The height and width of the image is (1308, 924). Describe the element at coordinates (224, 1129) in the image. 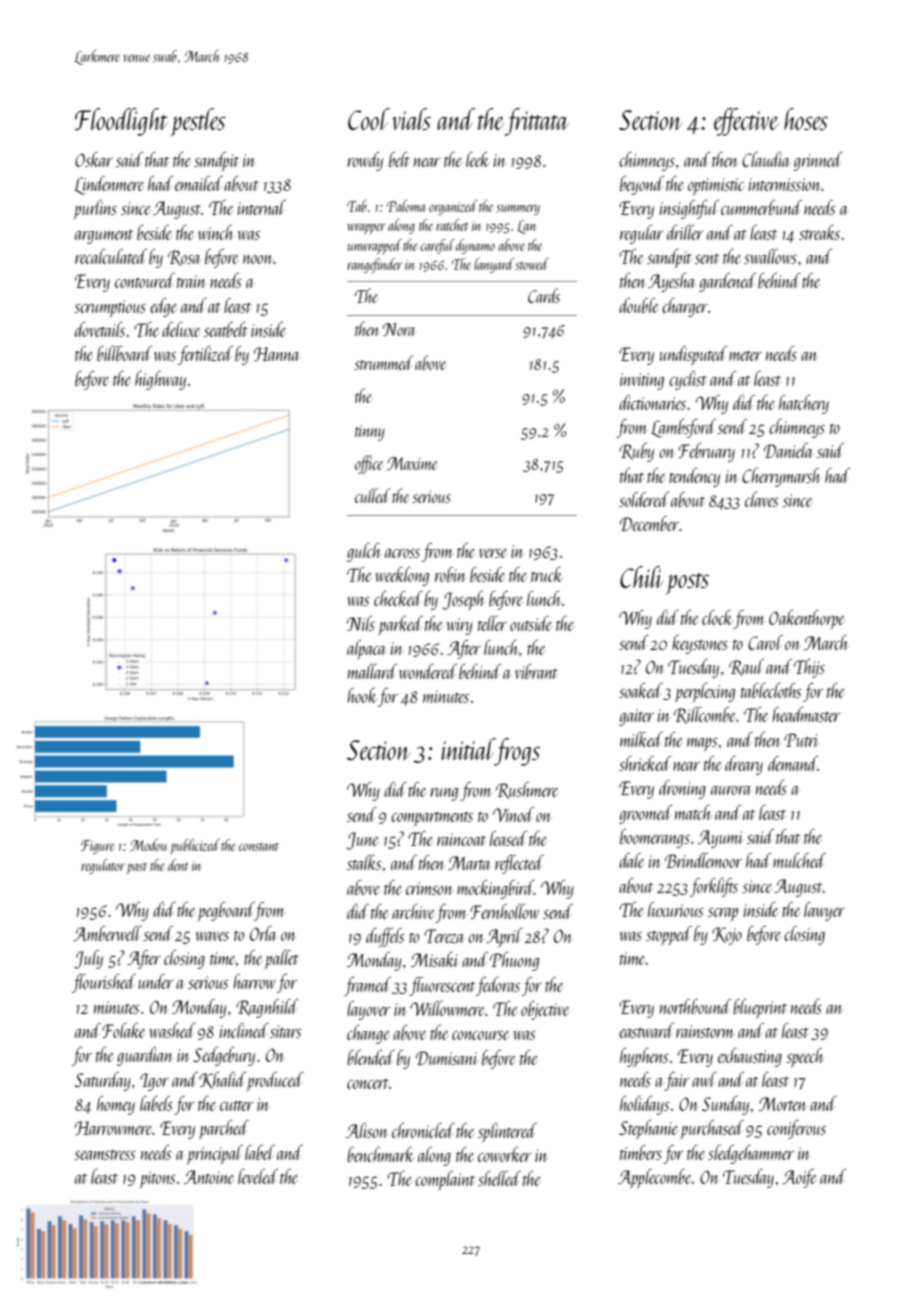

I see `parched` at that location.
